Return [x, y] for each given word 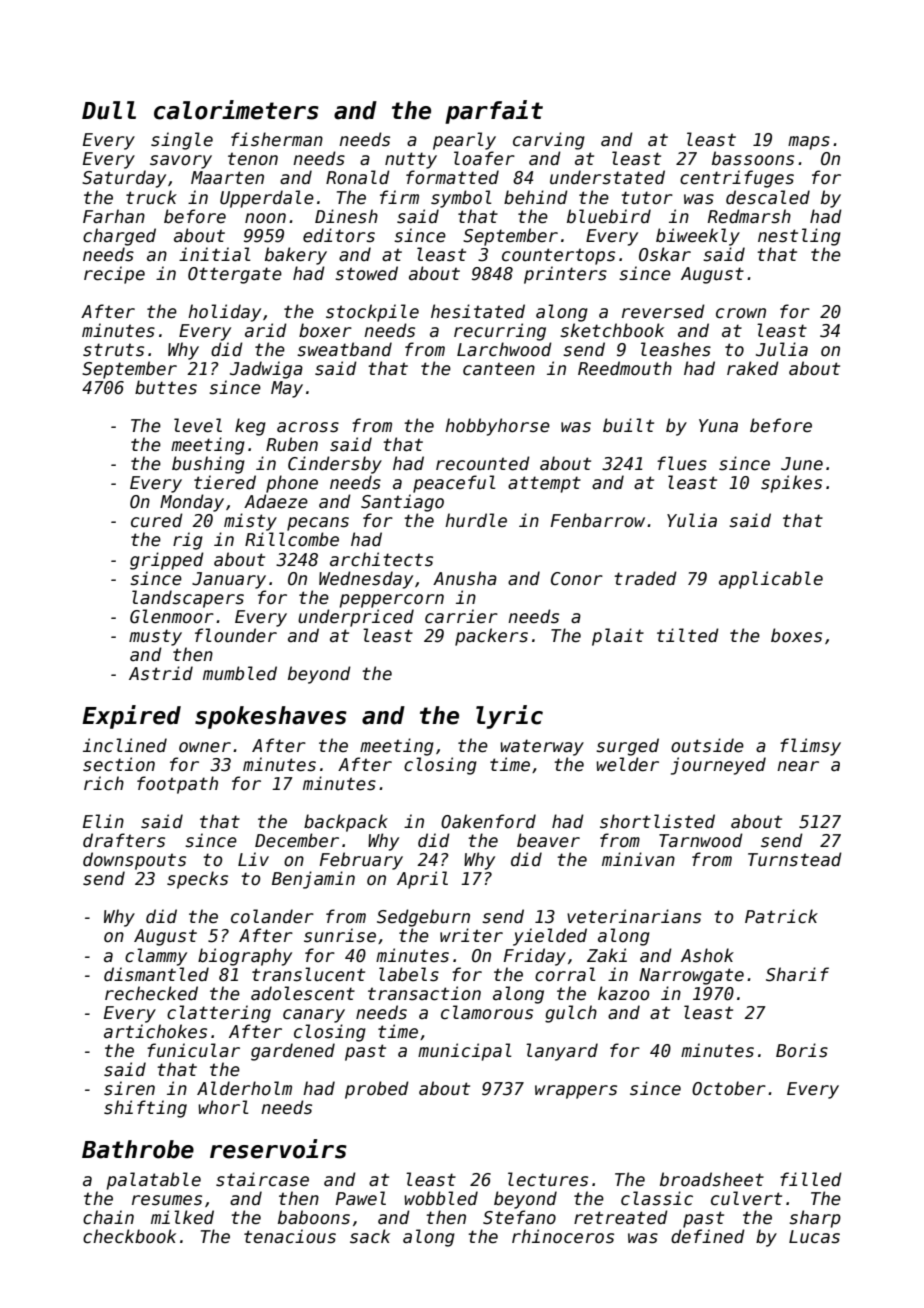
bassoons [753, 158]
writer [471, 935]
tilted [688, 635]
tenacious [290, 1236]
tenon [253, 159]
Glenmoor [172, 616]
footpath [177, 785]
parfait [494, 112]
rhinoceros [563, 1236]
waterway [542, 747]
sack [370, 1236]
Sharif [797, 974]
